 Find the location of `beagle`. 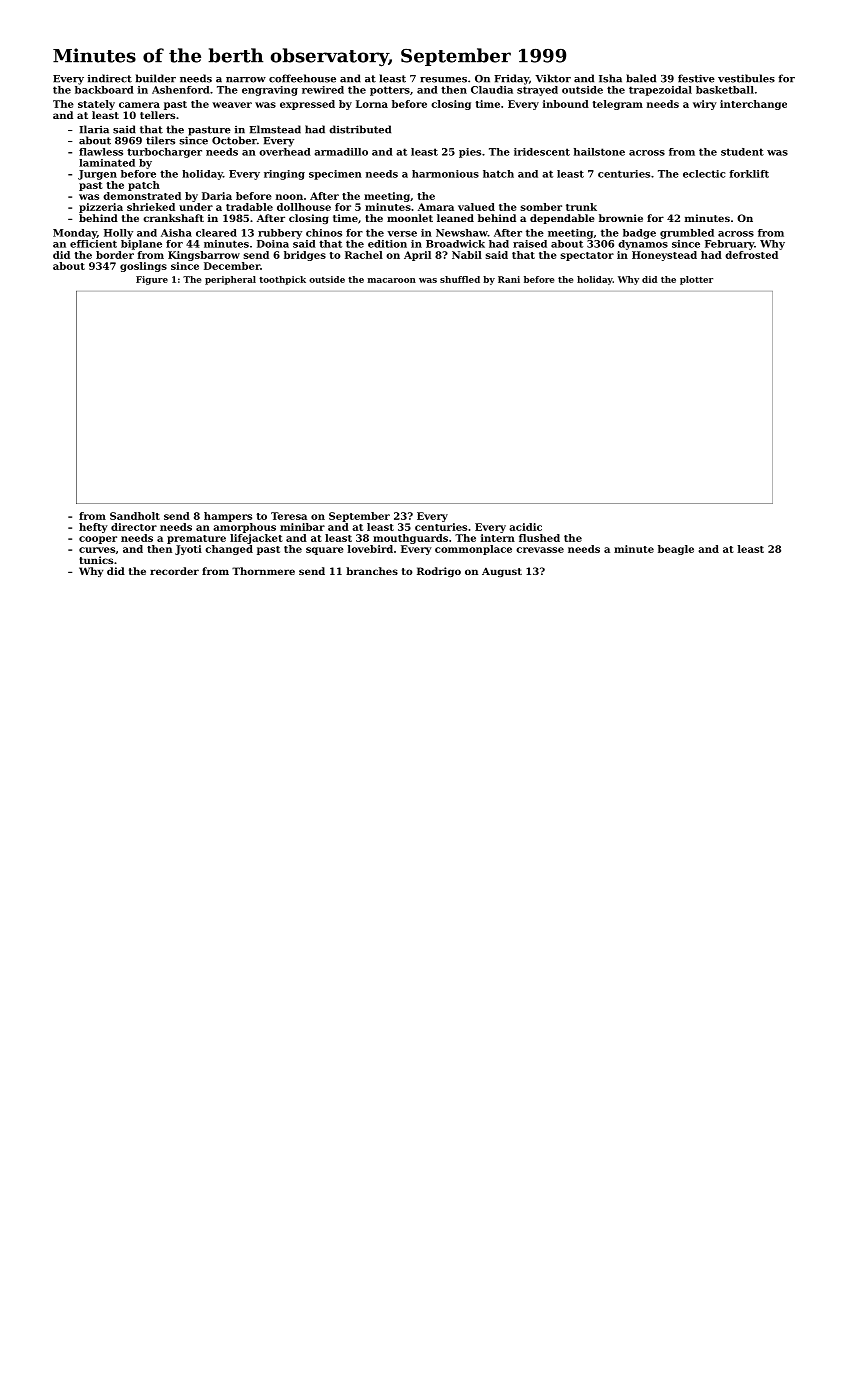

beagle is located at coordinates (676, 550).
